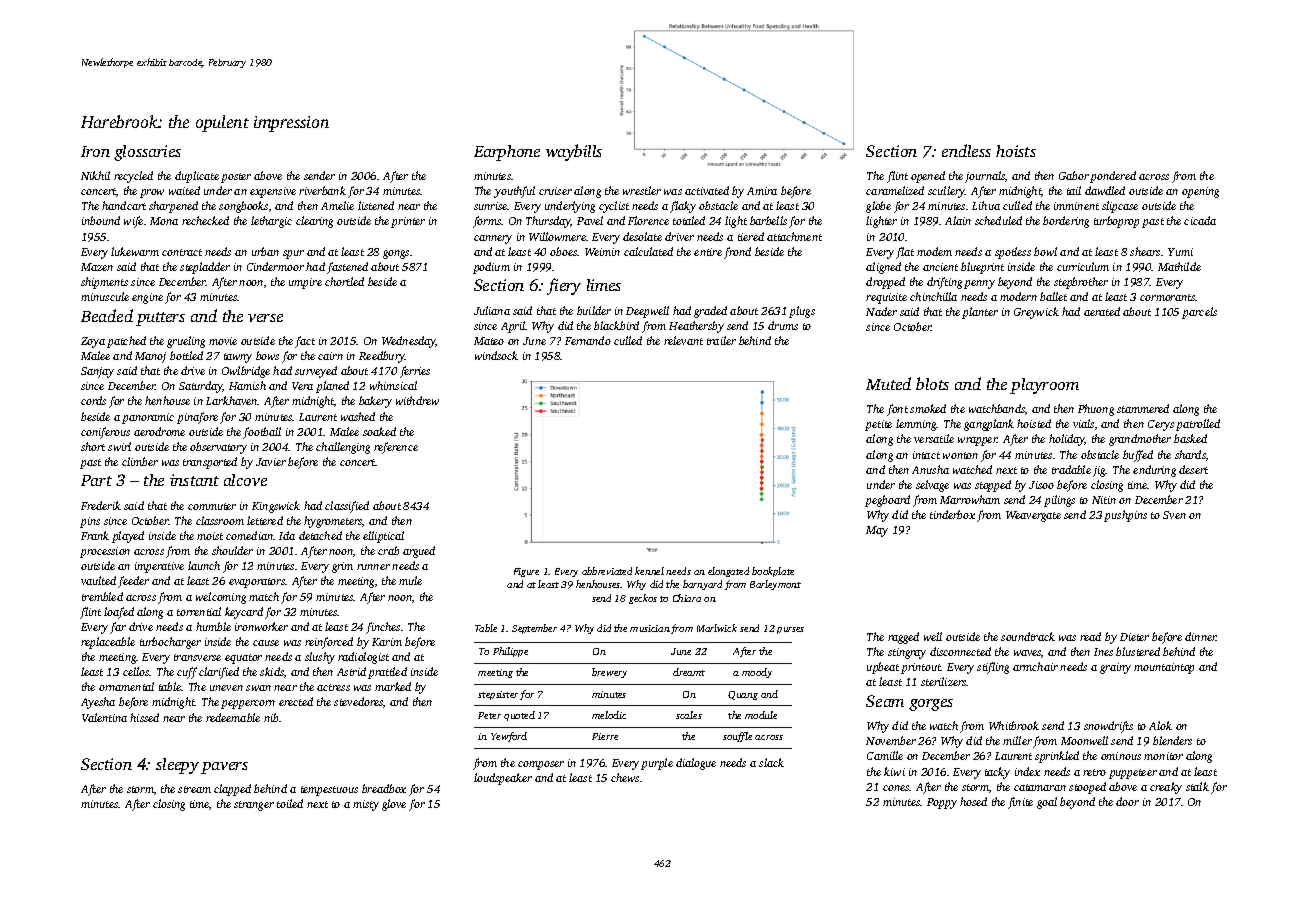 The width and height of the page is (1308, 924). Describe the element at coordinates (966, 150) in the page. I see `endless` at that location.
